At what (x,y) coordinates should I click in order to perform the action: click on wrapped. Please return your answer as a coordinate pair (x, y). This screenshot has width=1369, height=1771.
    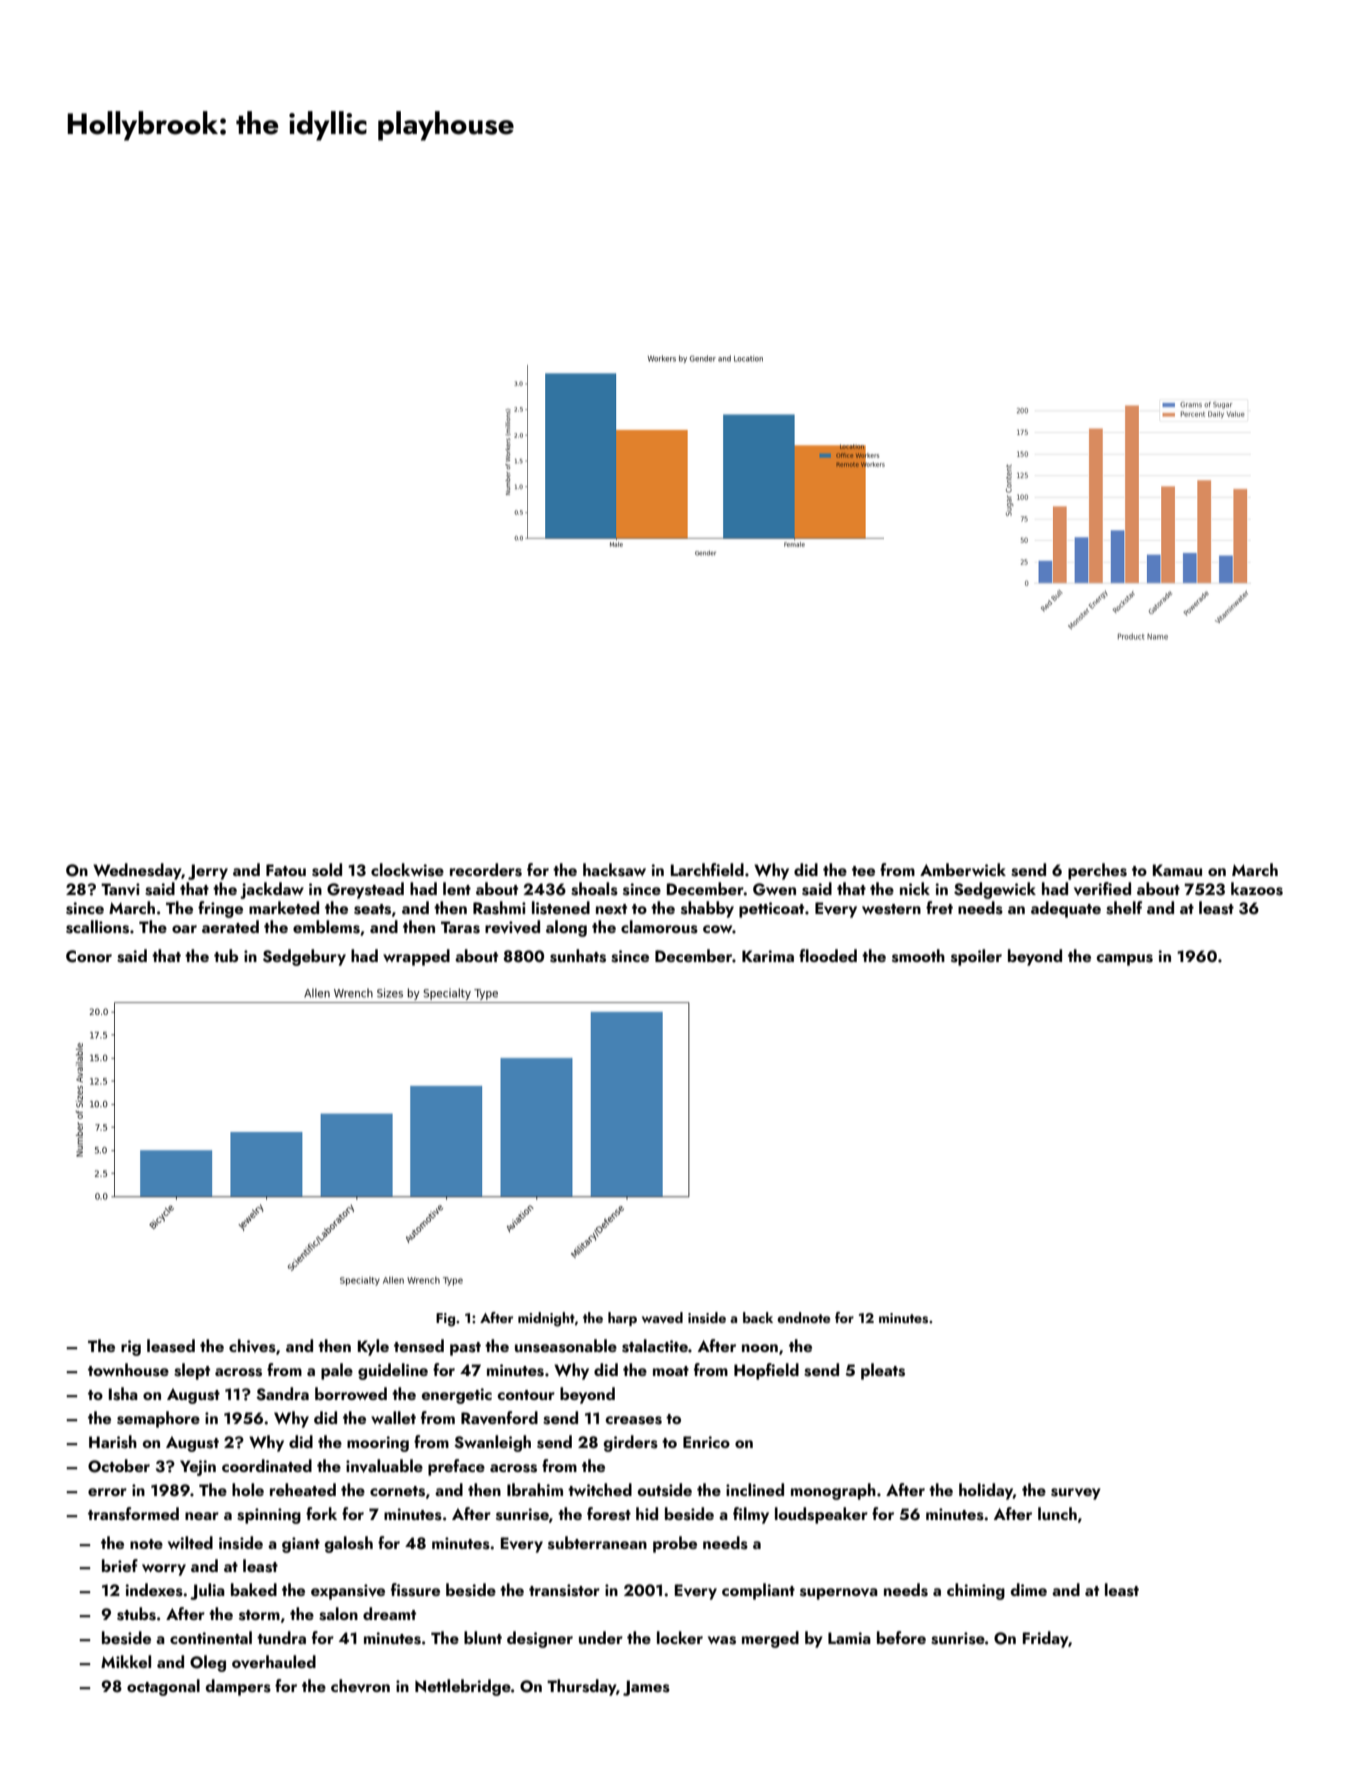
    Looking at the image, I should click on (416, 957).
